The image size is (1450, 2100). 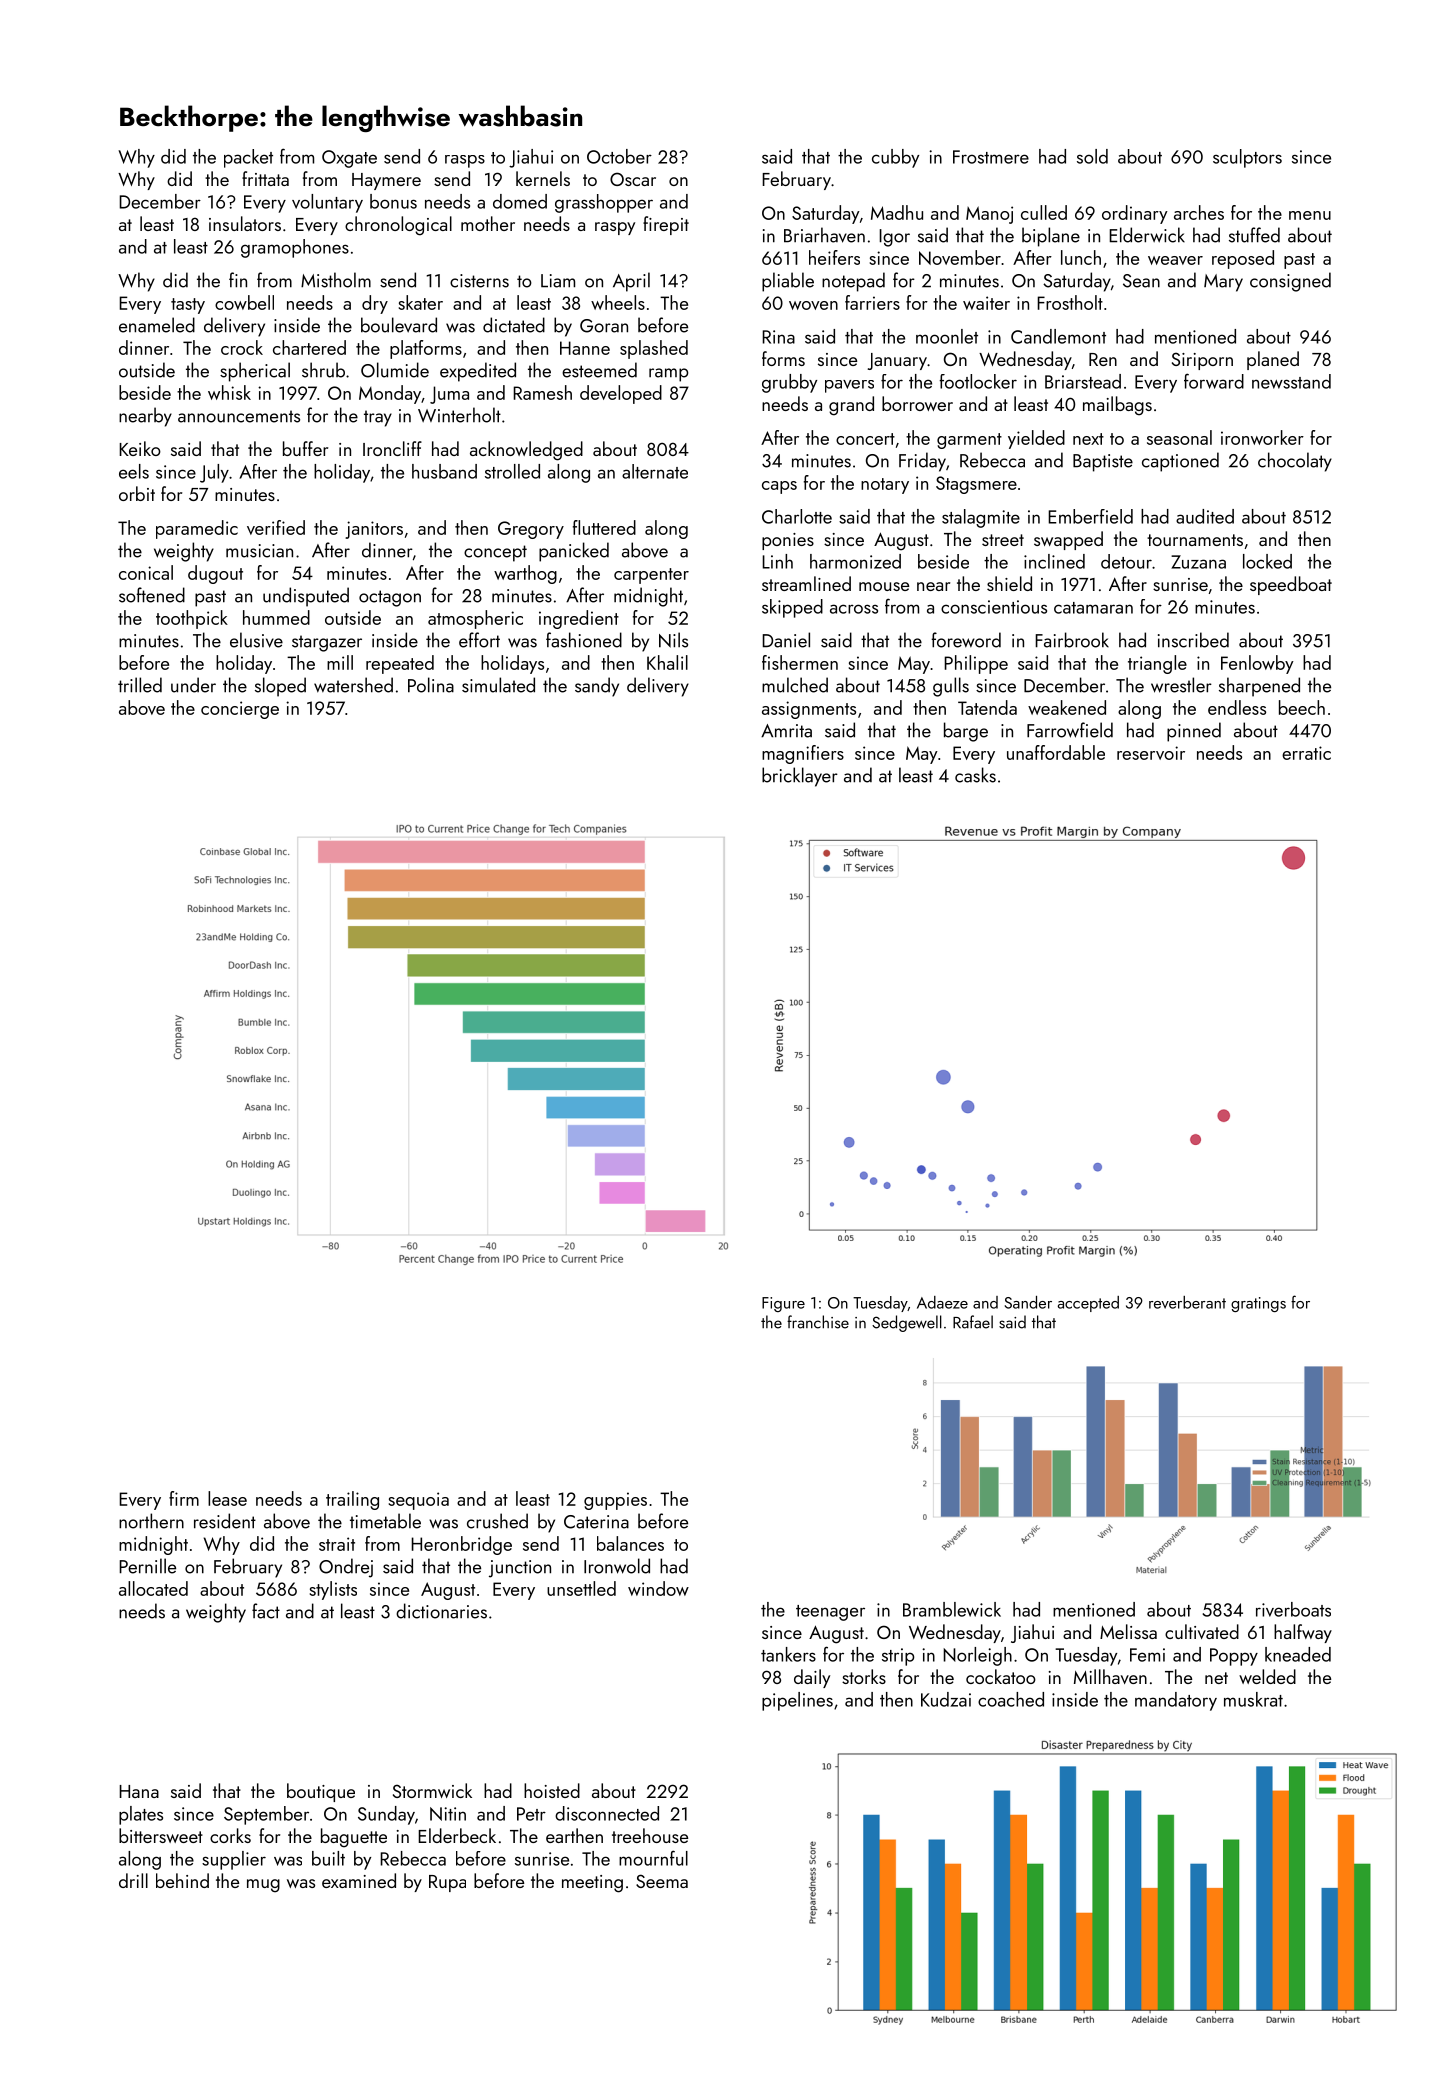 What do you see at coordinates (1214, 381) in the image?
I see `forward` at bounding box center [1214, 381].
